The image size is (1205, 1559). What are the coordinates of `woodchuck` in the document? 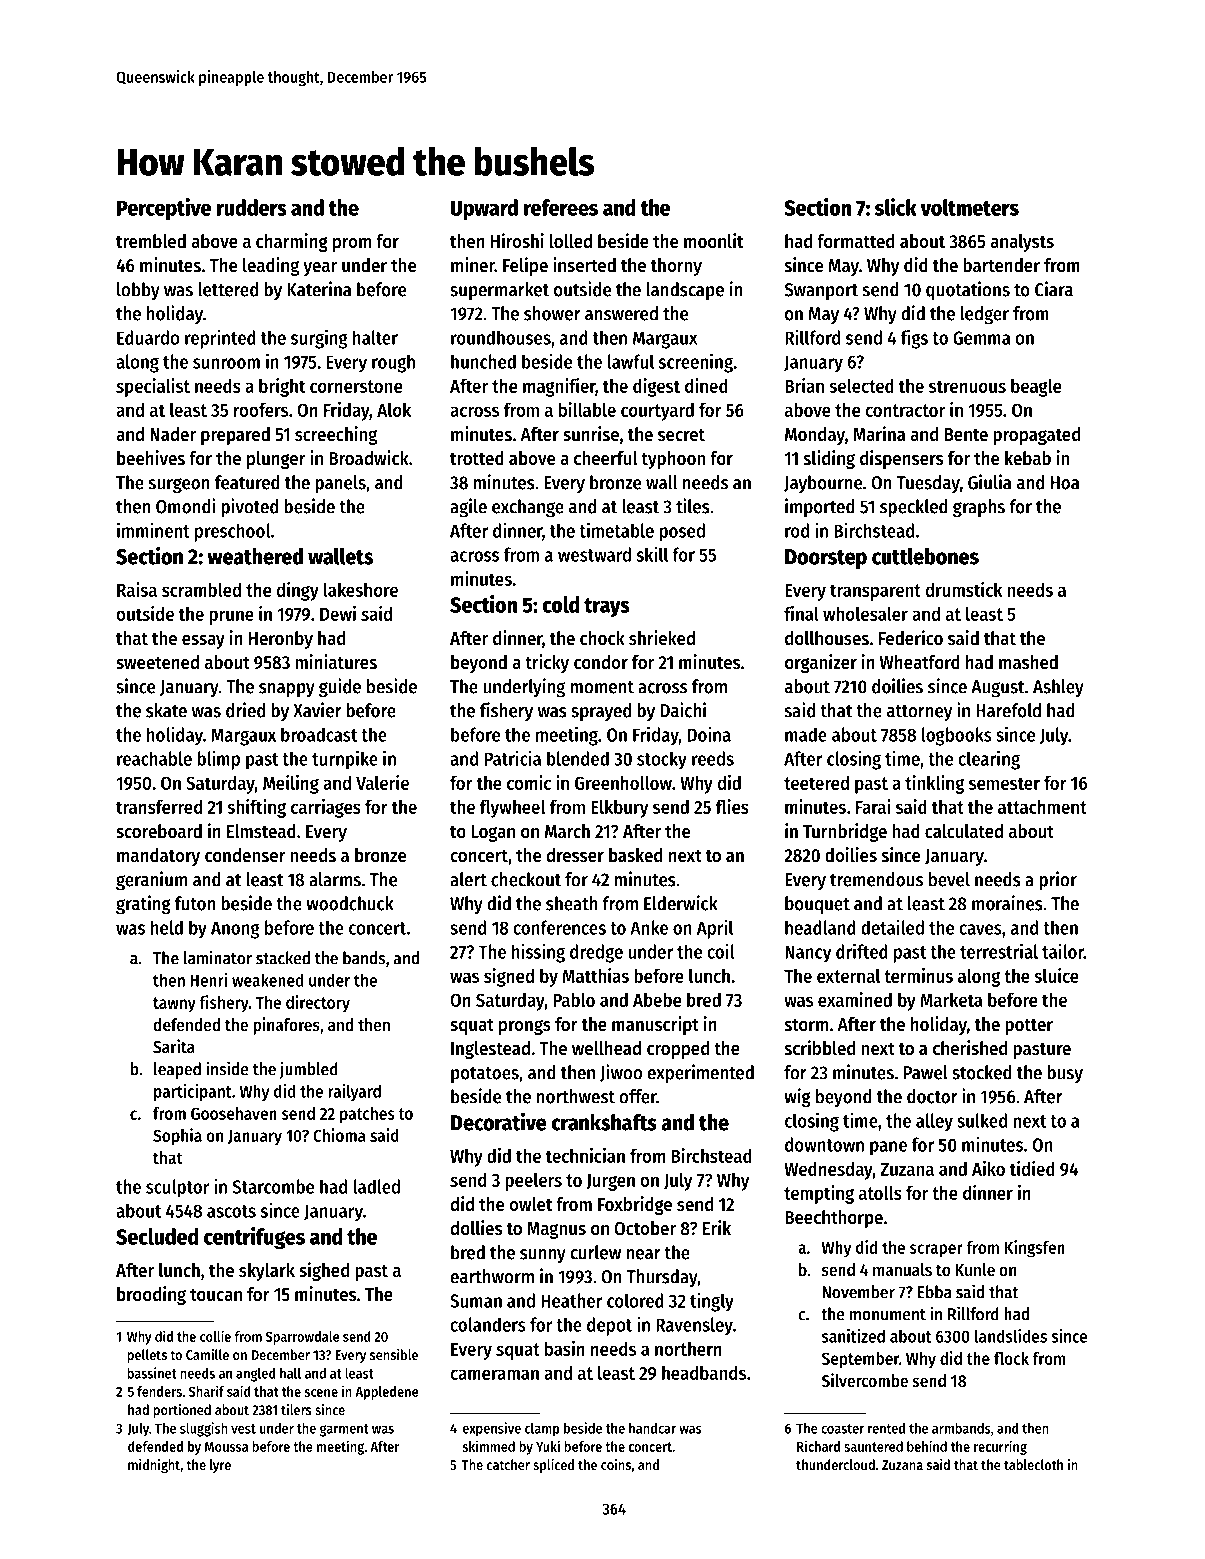 It's located at (350, 903).
